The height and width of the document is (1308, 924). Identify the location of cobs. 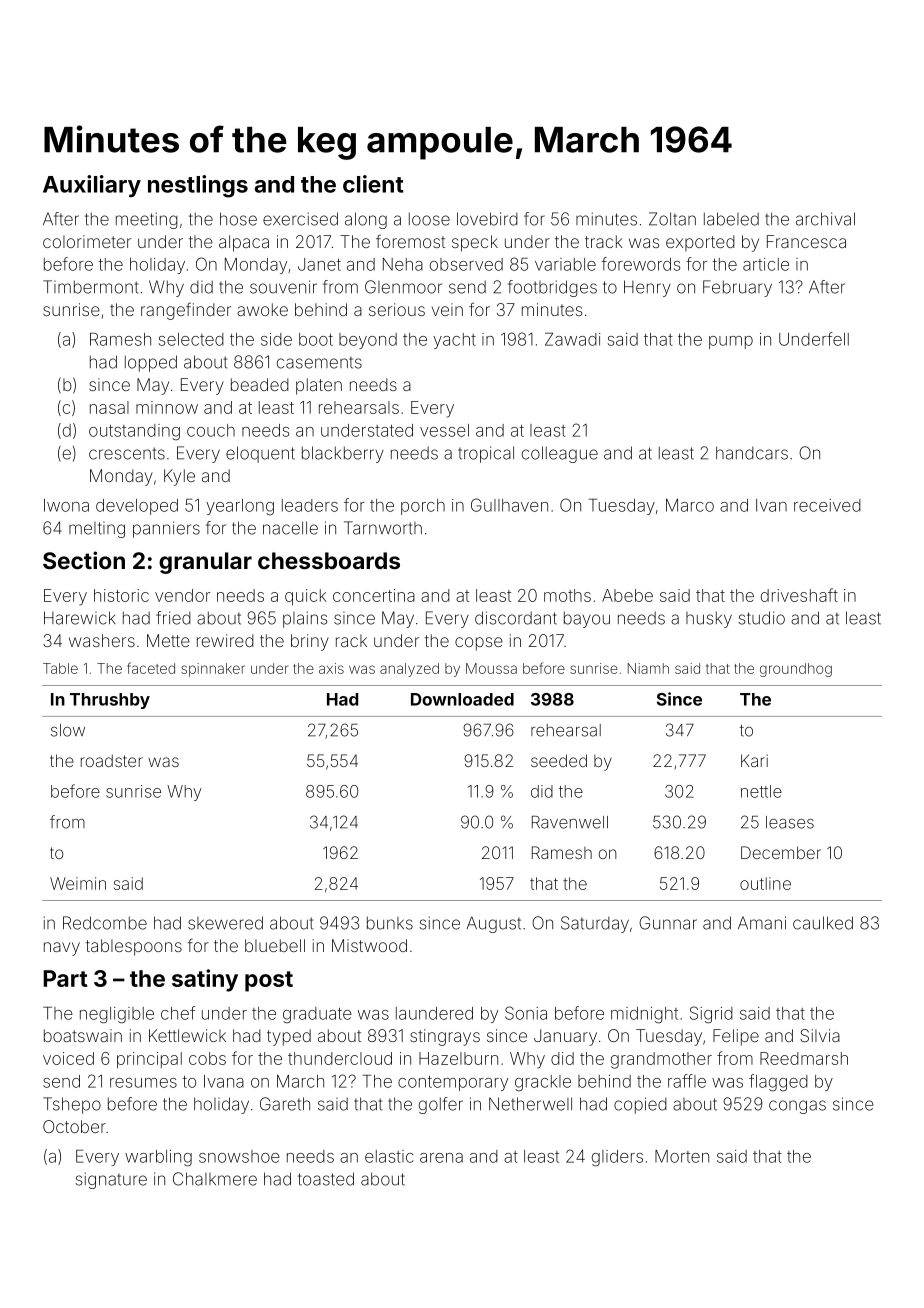
(207, 1058).
